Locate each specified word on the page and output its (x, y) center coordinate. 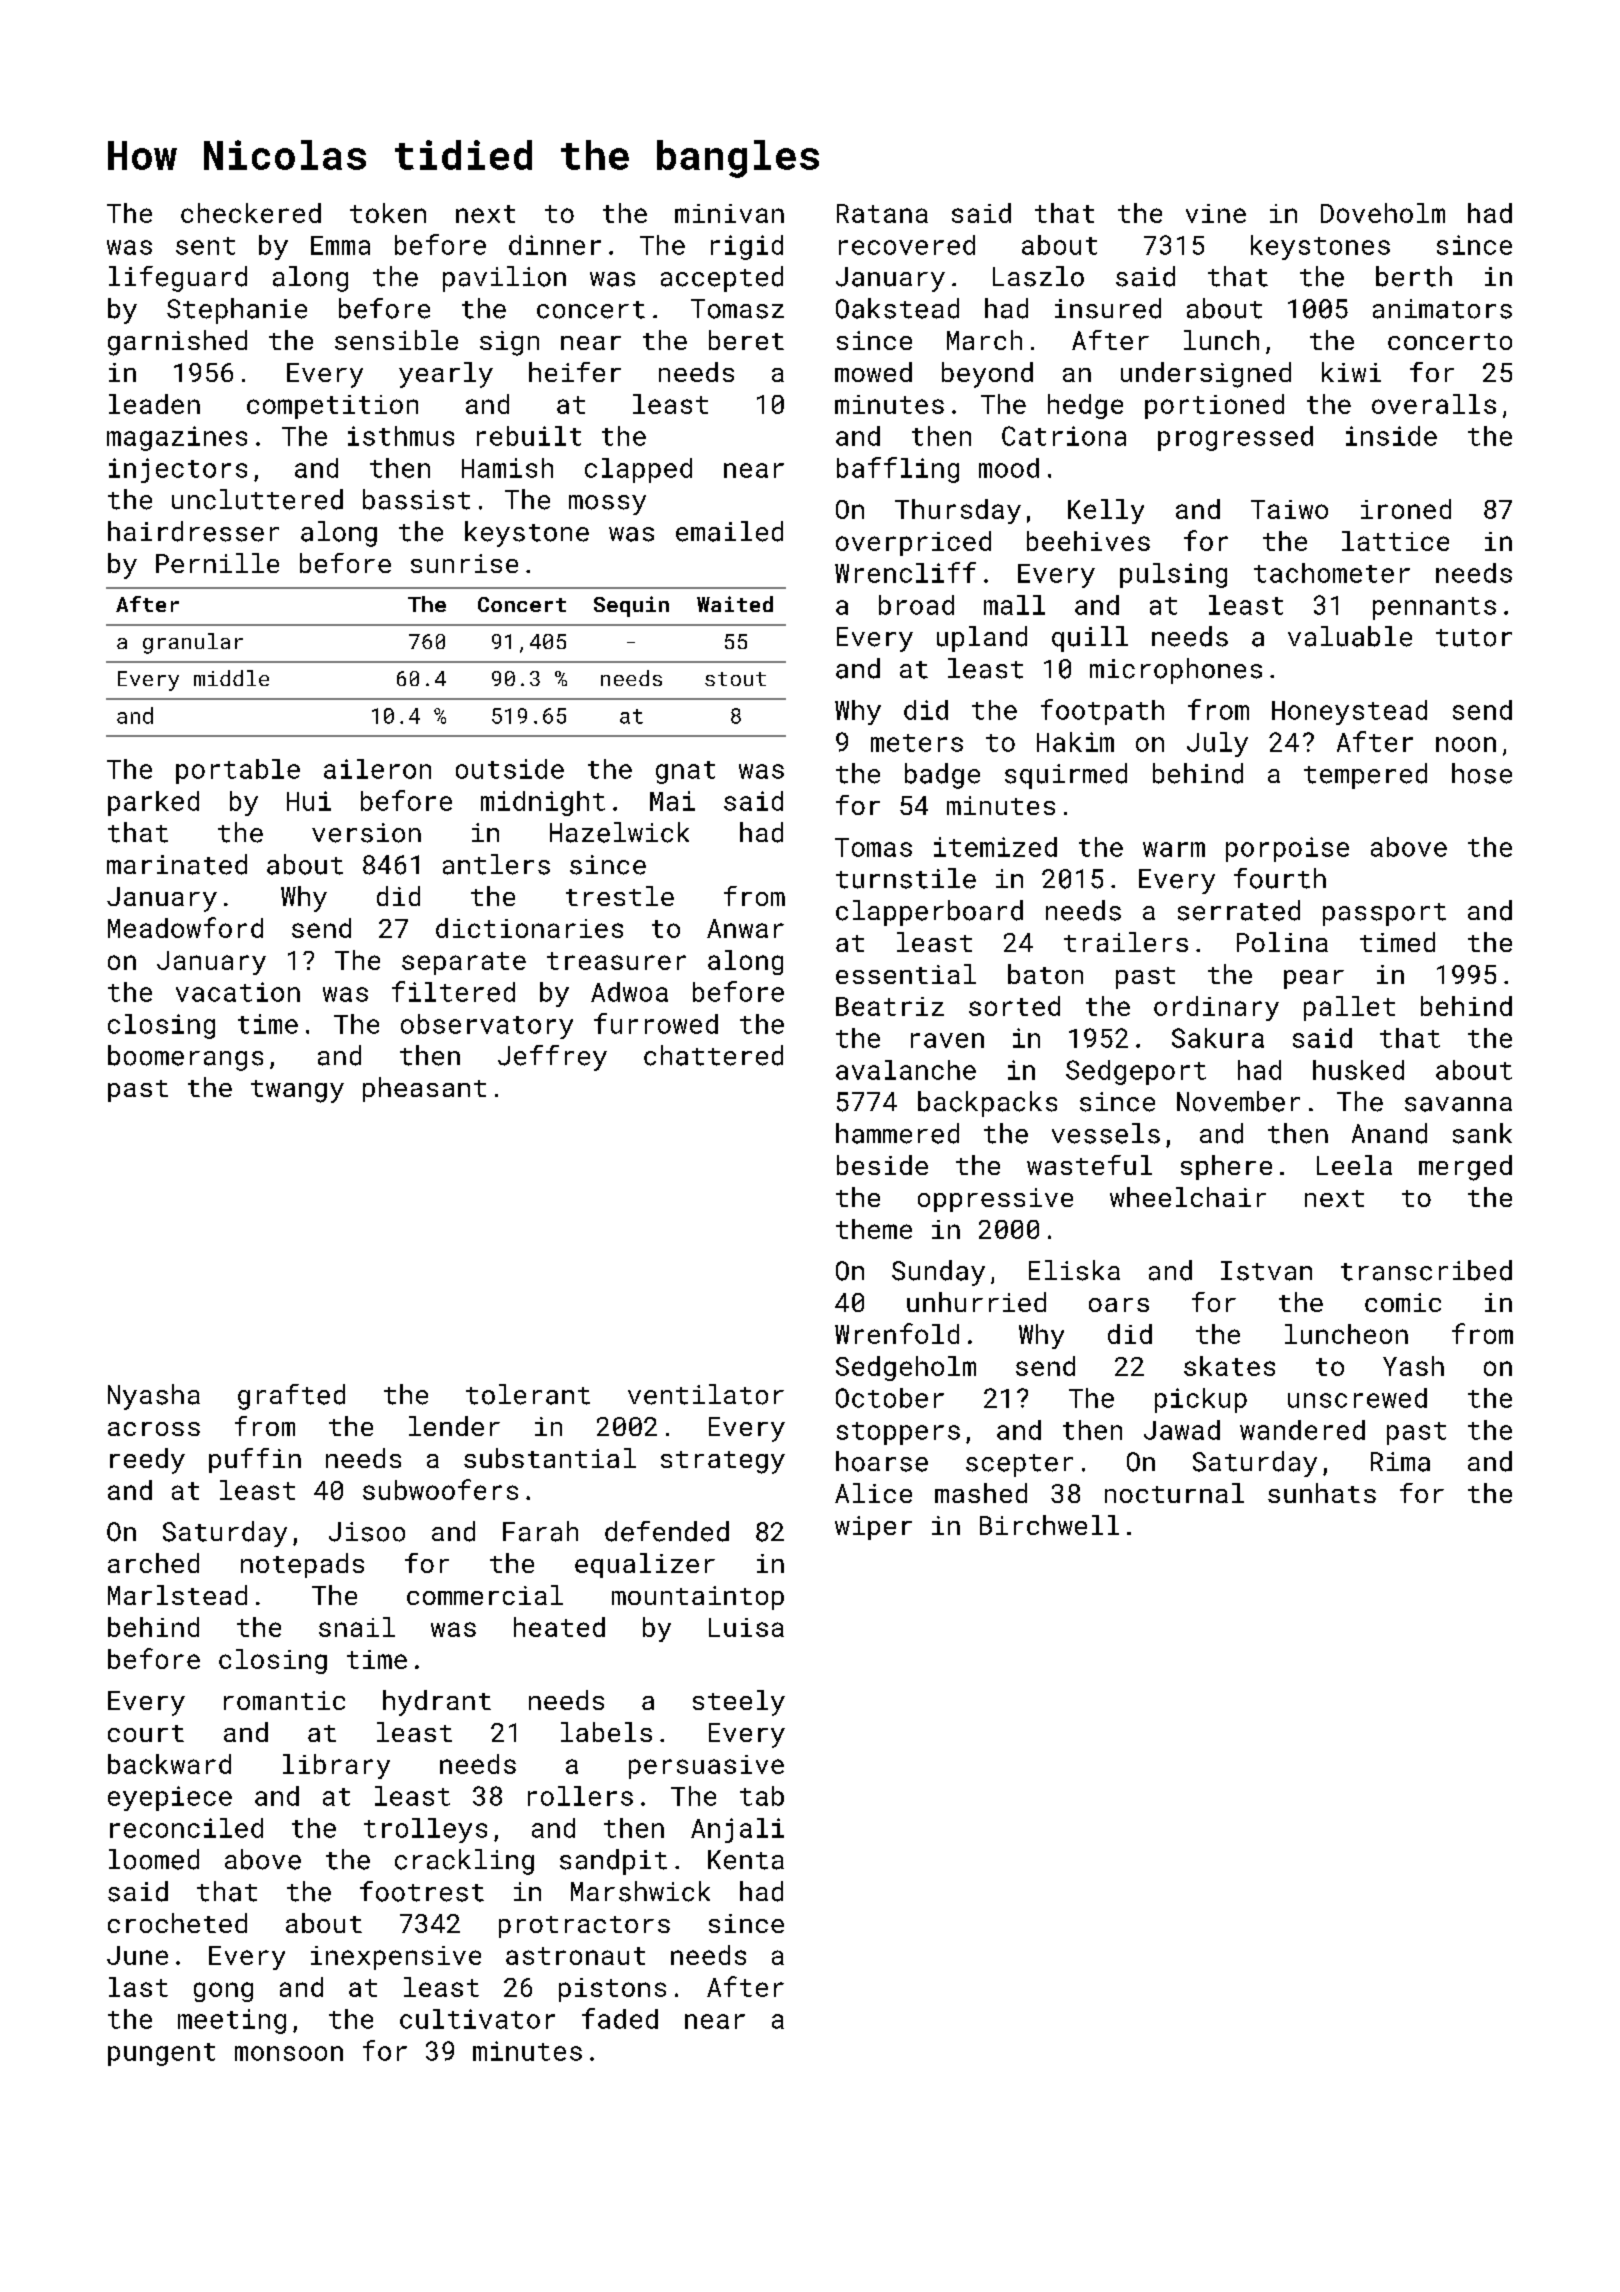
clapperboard (929, 913)
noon (1466, 744)
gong (223, 1992)
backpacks (987, 1104)
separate (464, 963)
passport (1384, 914)
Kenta (746, 1860)
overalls (1434, 404)
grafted (291, 1397)
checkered (251, 213)
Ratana (882, 213)
